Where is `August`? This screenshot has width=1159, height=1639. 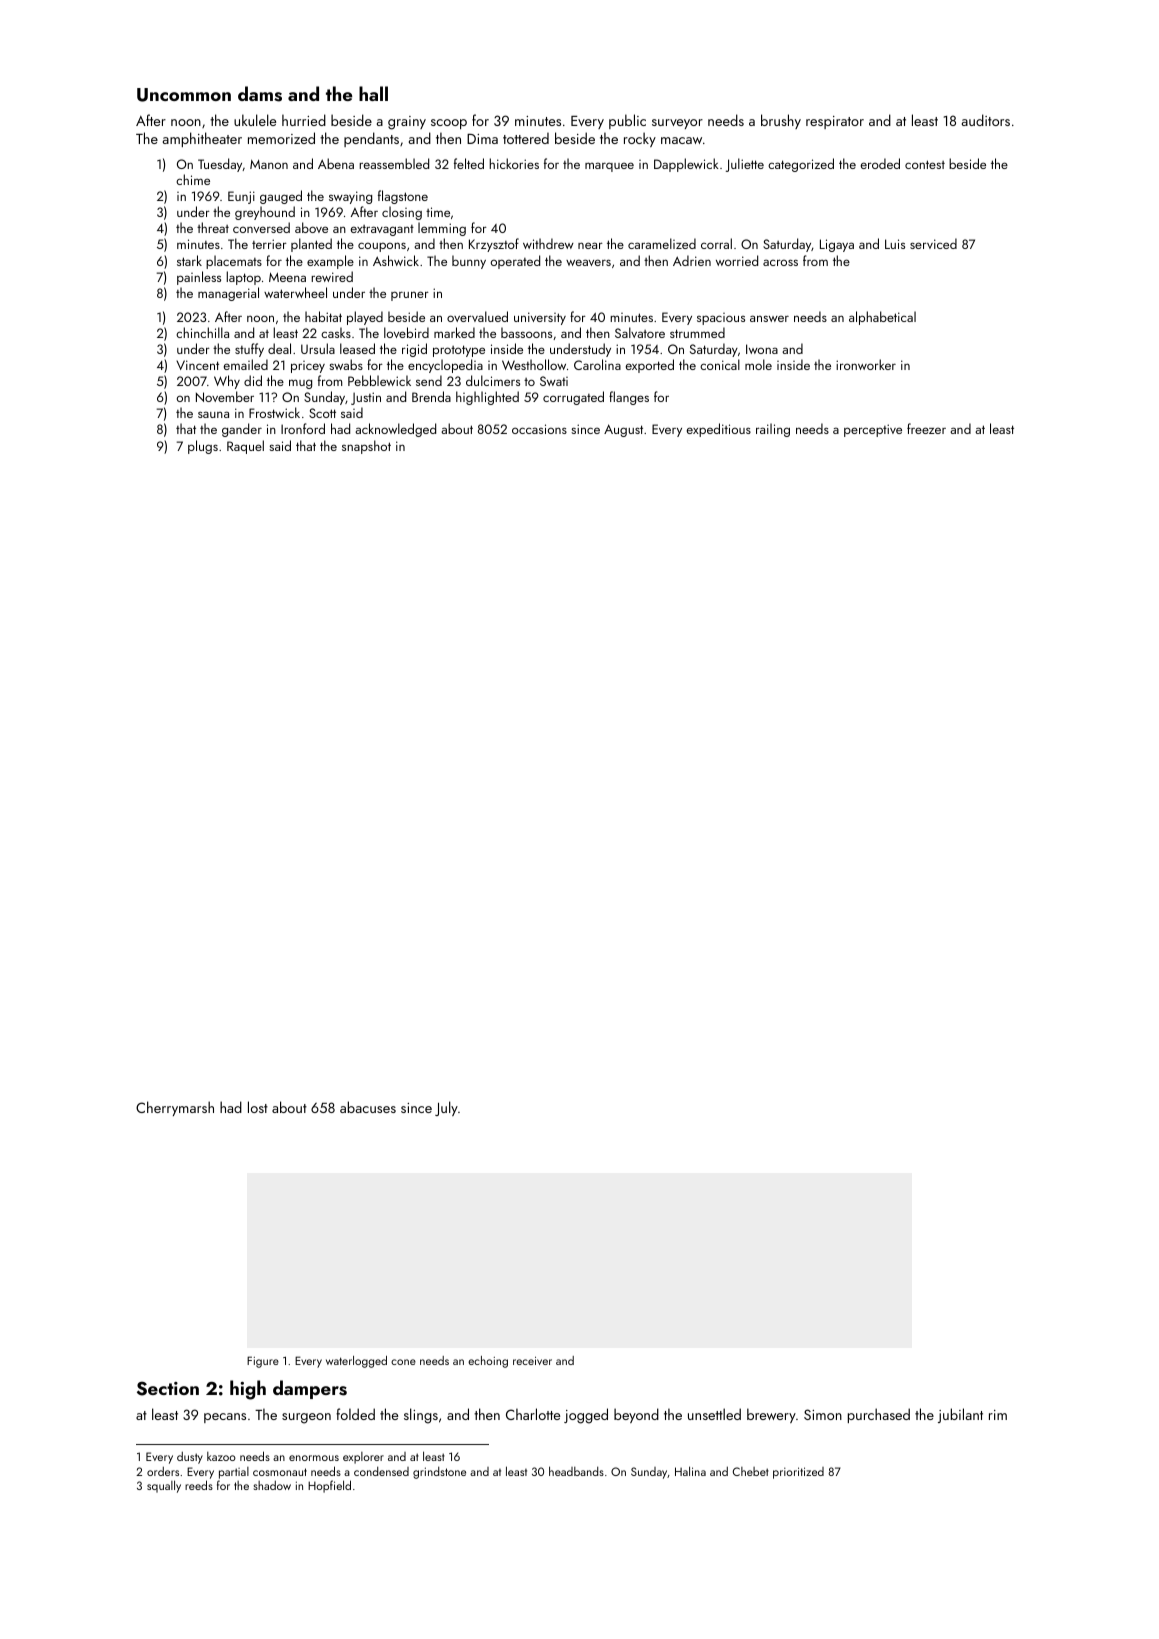 August is located at coordinates (623, 430).
